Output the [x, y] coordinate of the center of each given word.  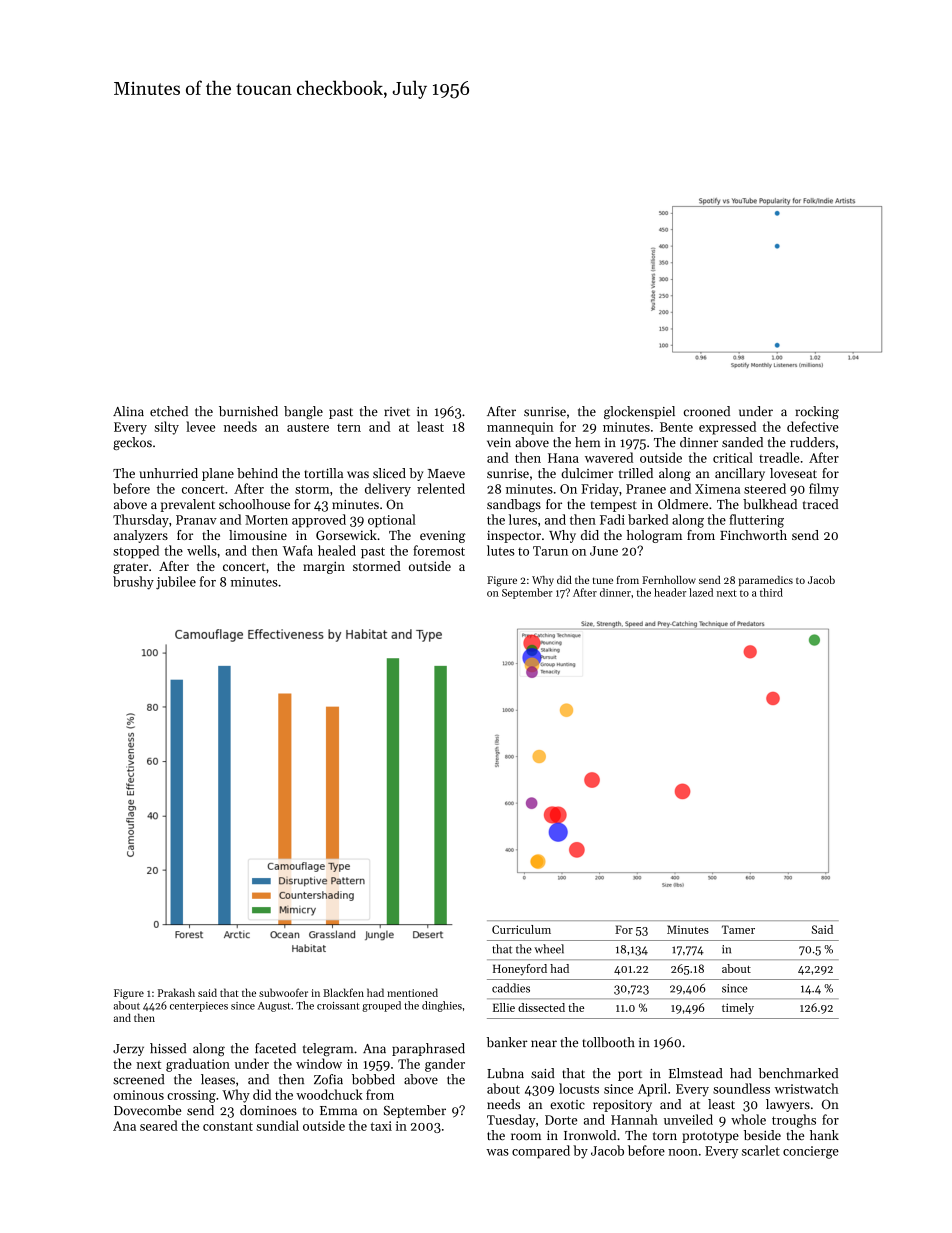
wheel [549, 949]
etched [169, 411]
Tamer [738, 929]
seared [159, 1125]
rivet [397, 412]
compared [541, 1152]
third [771, 592]
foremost [439, 550]
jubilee [176, 583]
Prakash [176, 992]
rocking [817, 412]
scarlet [761, 1150]
